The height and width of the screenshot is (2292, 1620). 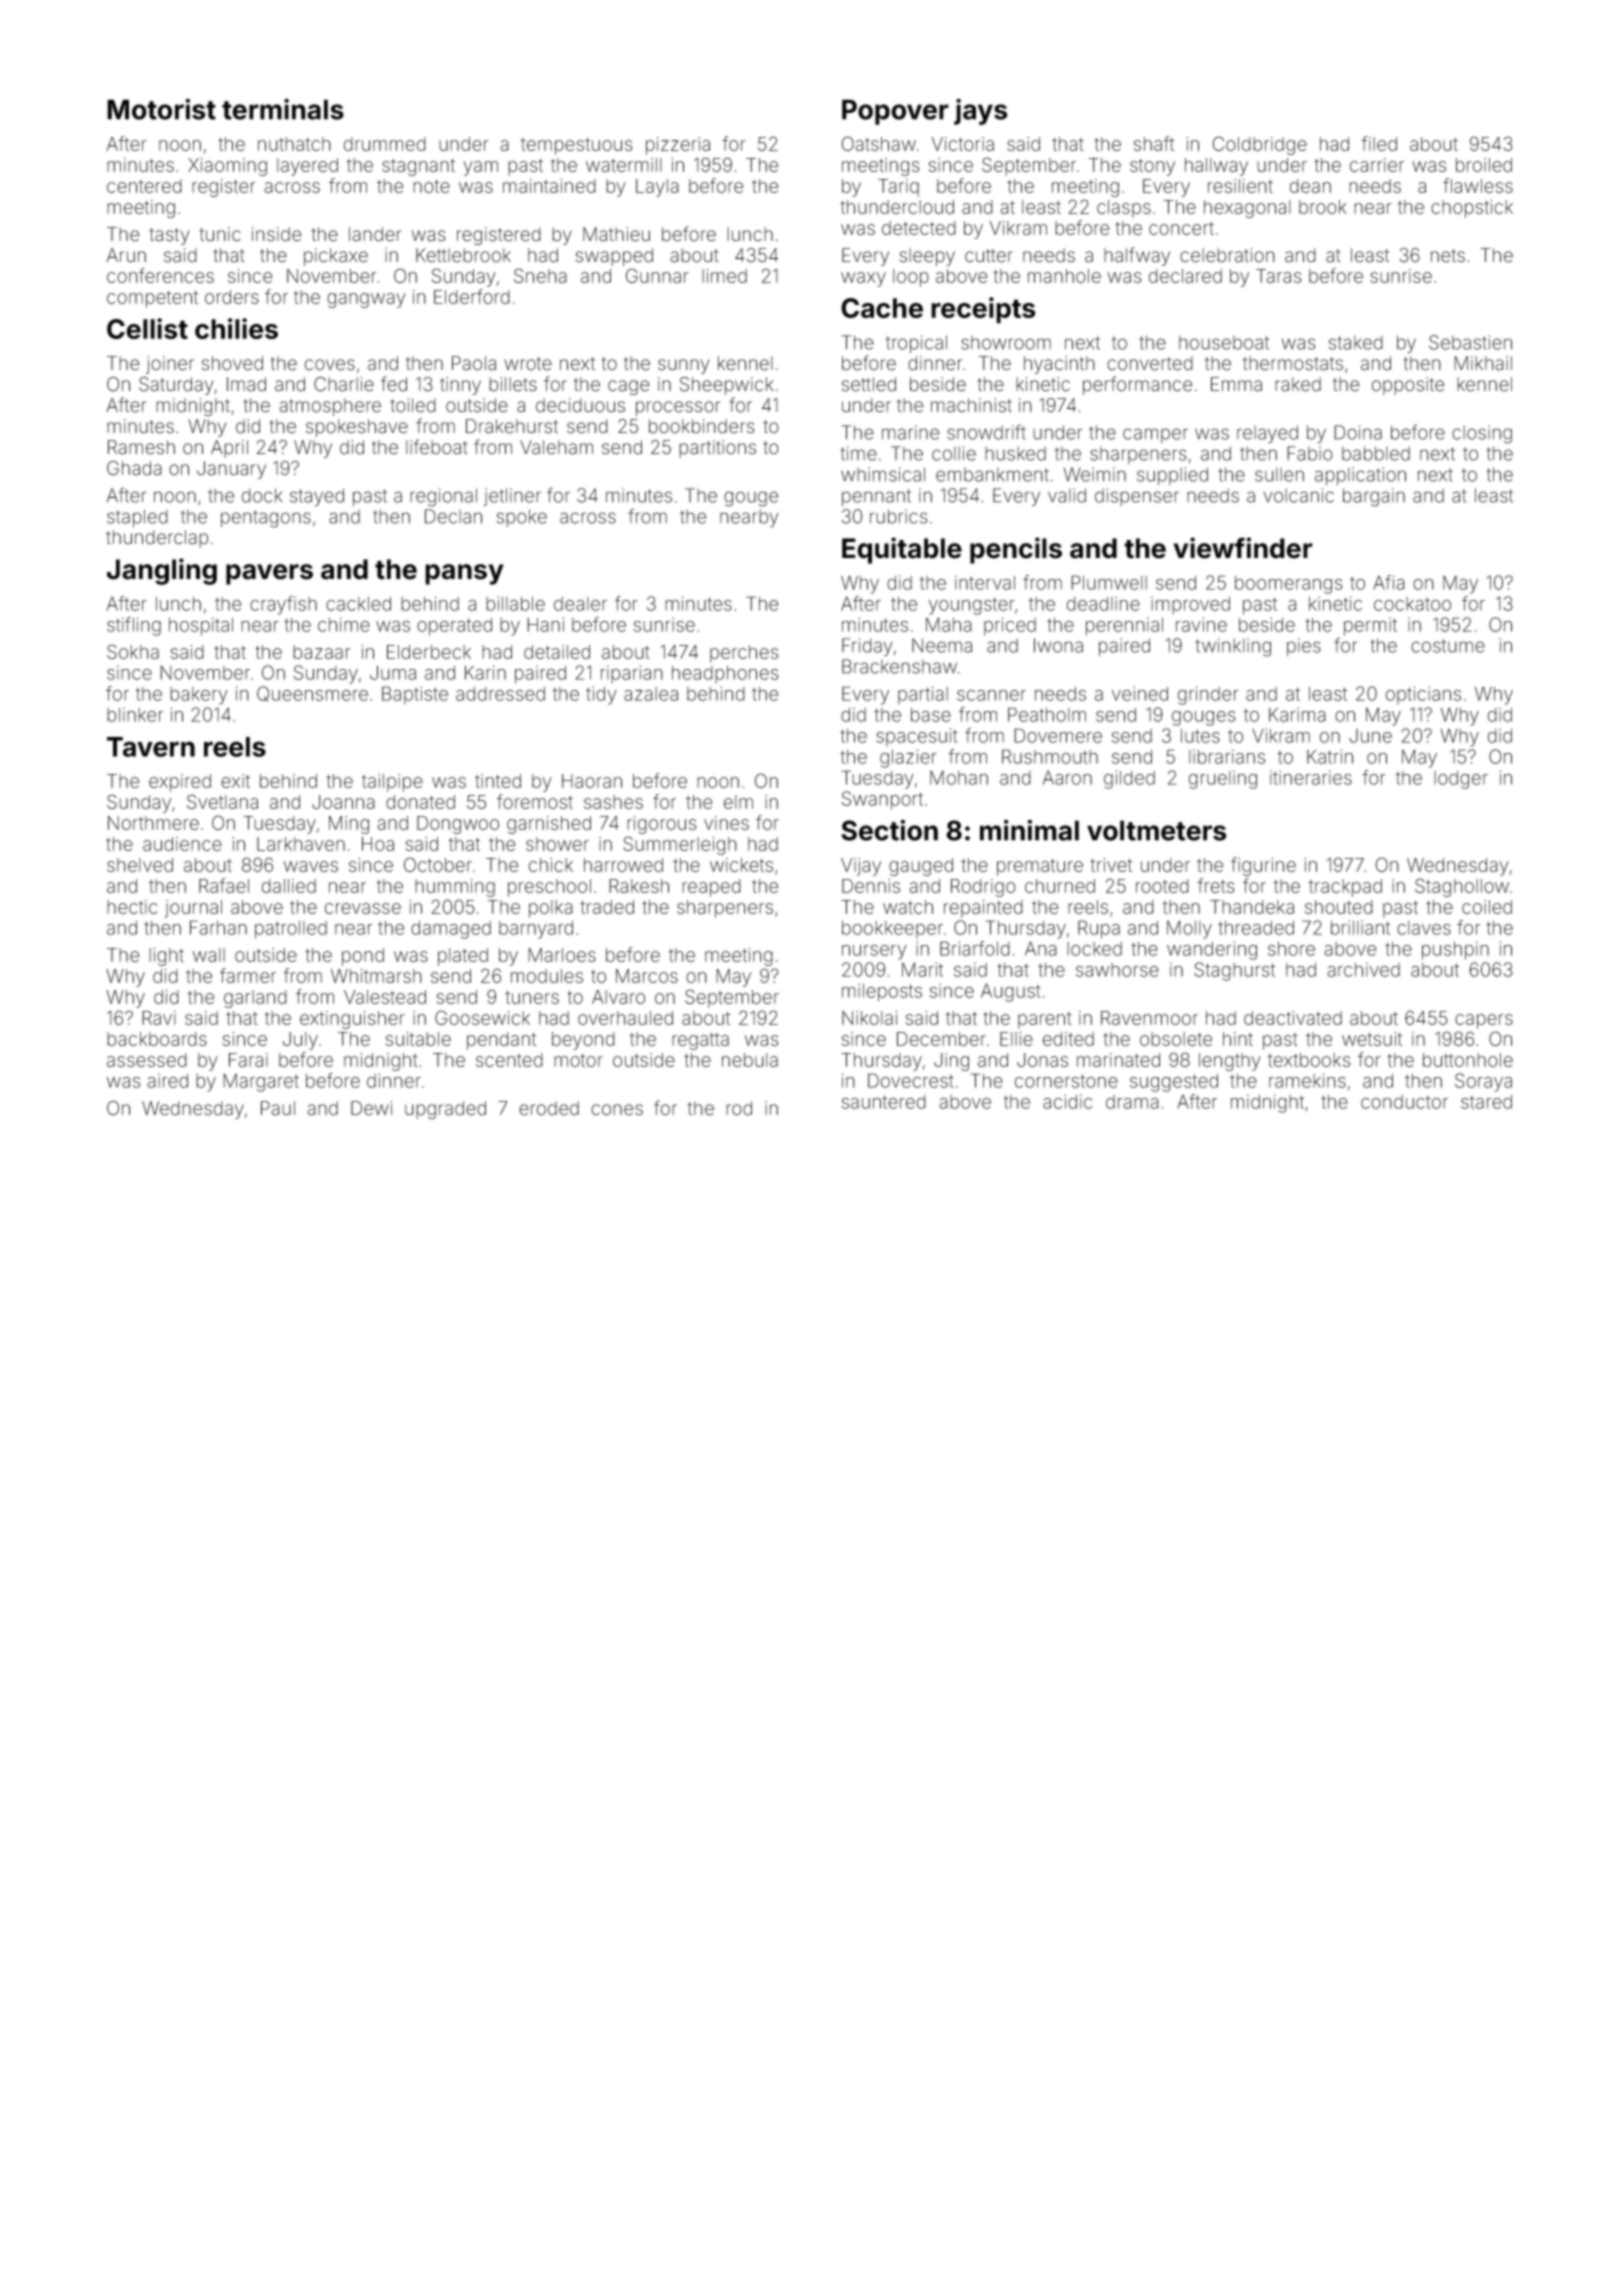 I want to click on hectic, so click(x=132, y=907).
